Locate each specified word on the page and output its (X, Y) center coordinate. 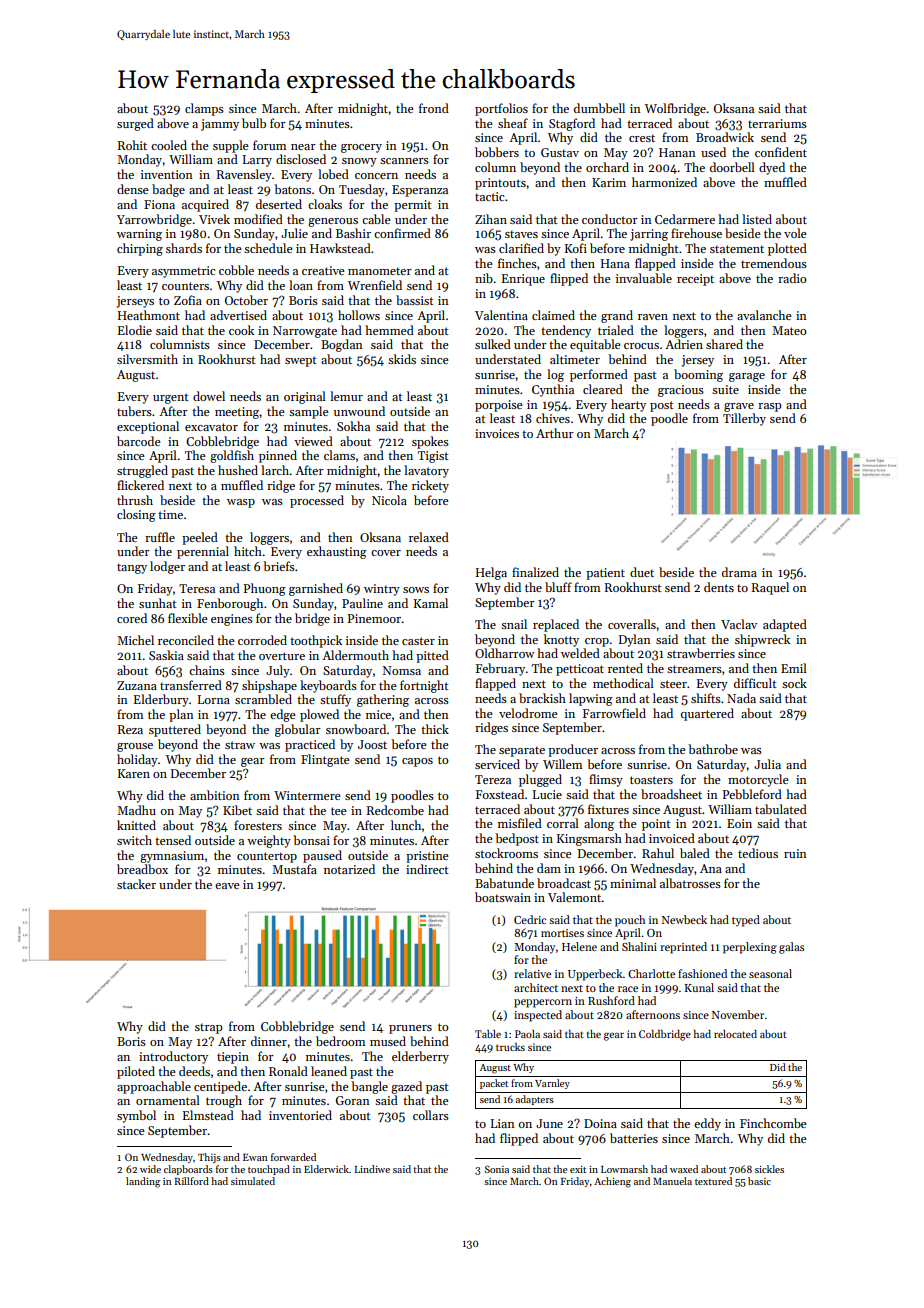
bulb (254, 123)
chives (553, 418)
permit (413, 206)
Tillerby (744, 419)
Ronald (288, 1071)
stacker (136, 884)
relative (532, 973)
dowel (209, 396)
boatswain (503, 897)
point (656, 825)
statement (737, 249)
